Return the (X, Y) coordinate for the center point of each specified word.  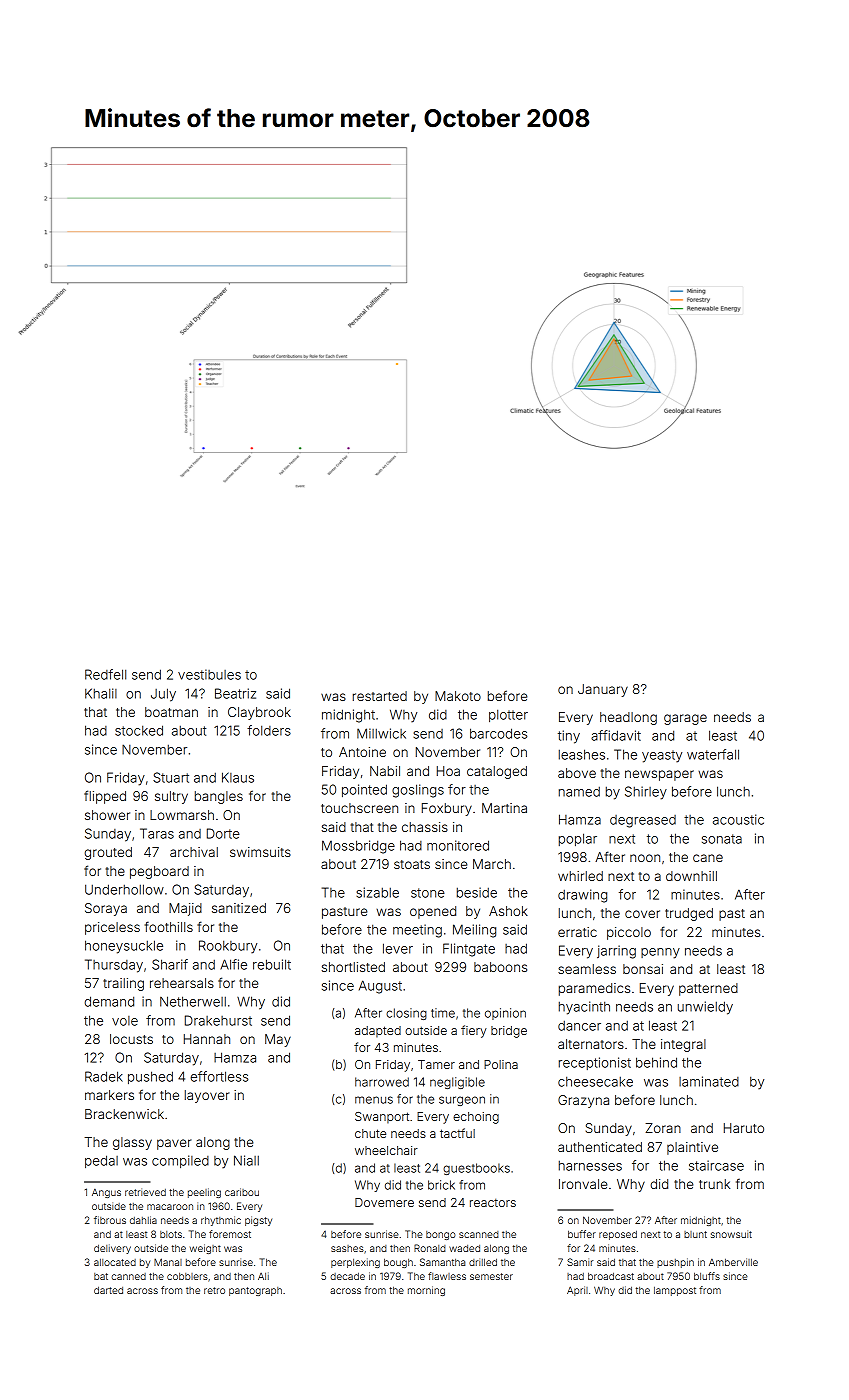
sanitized (239, 908)
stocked (139, 730)
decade (347, 1276)
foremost (230, 1234)
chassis (425, 827)
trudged (689, 914)
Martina (504, 808)
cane (708, 858)
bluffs (707, 1276)
